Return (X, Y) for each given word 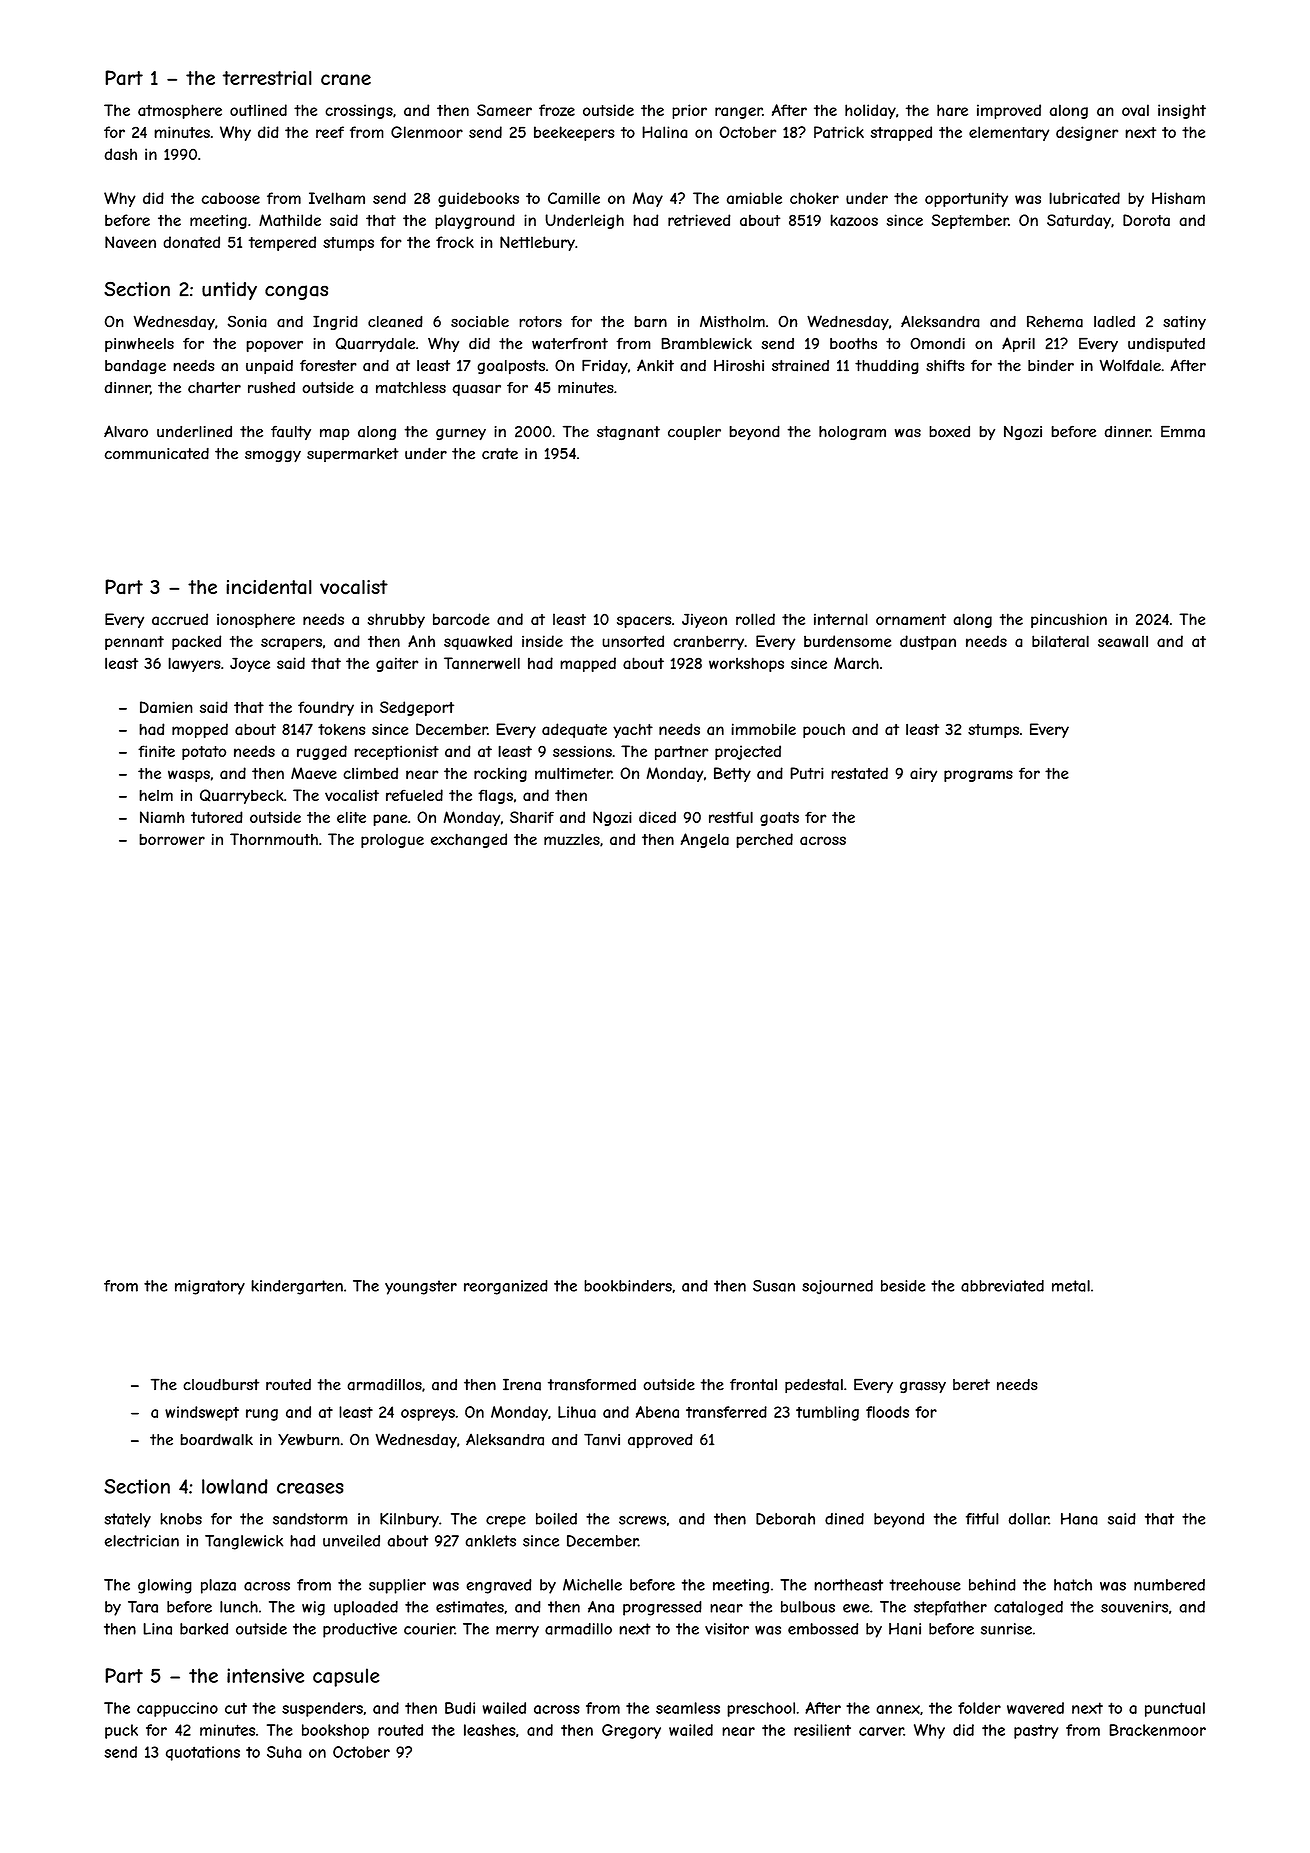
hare (952, 110)
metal (1071, 1286)
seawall (1123, 641)
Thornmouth (274, 839)
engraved (499, 1586)
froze (557, 110)
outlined (258, 110)
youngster (421, 1287)
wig (313, 1608)
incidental (269, 587)
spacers (644, 622)
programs (978, 776)
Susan (774, 1286)
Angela (705, 840)
